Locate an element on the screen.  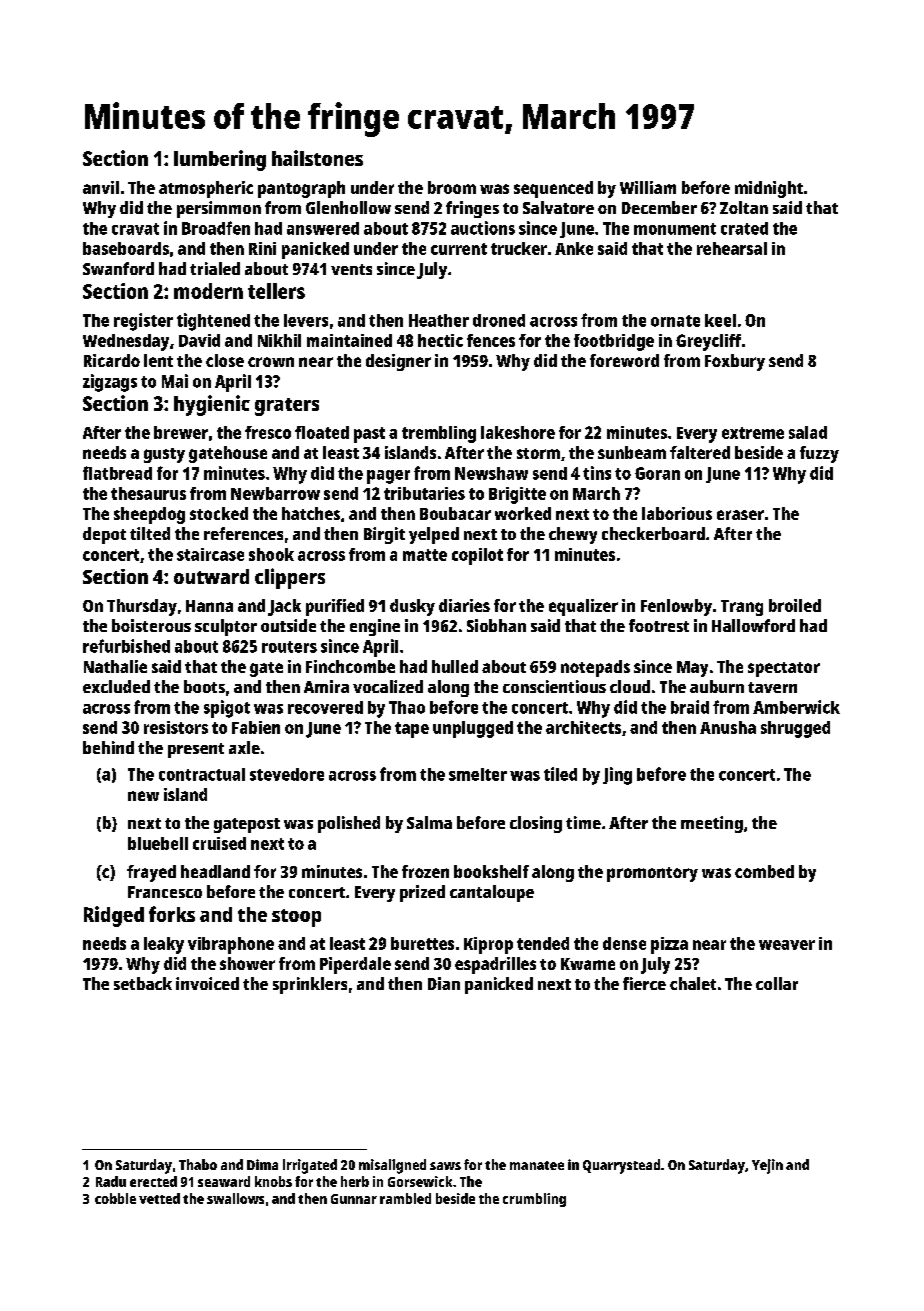
copilot is located at coordinates (477, 556).
